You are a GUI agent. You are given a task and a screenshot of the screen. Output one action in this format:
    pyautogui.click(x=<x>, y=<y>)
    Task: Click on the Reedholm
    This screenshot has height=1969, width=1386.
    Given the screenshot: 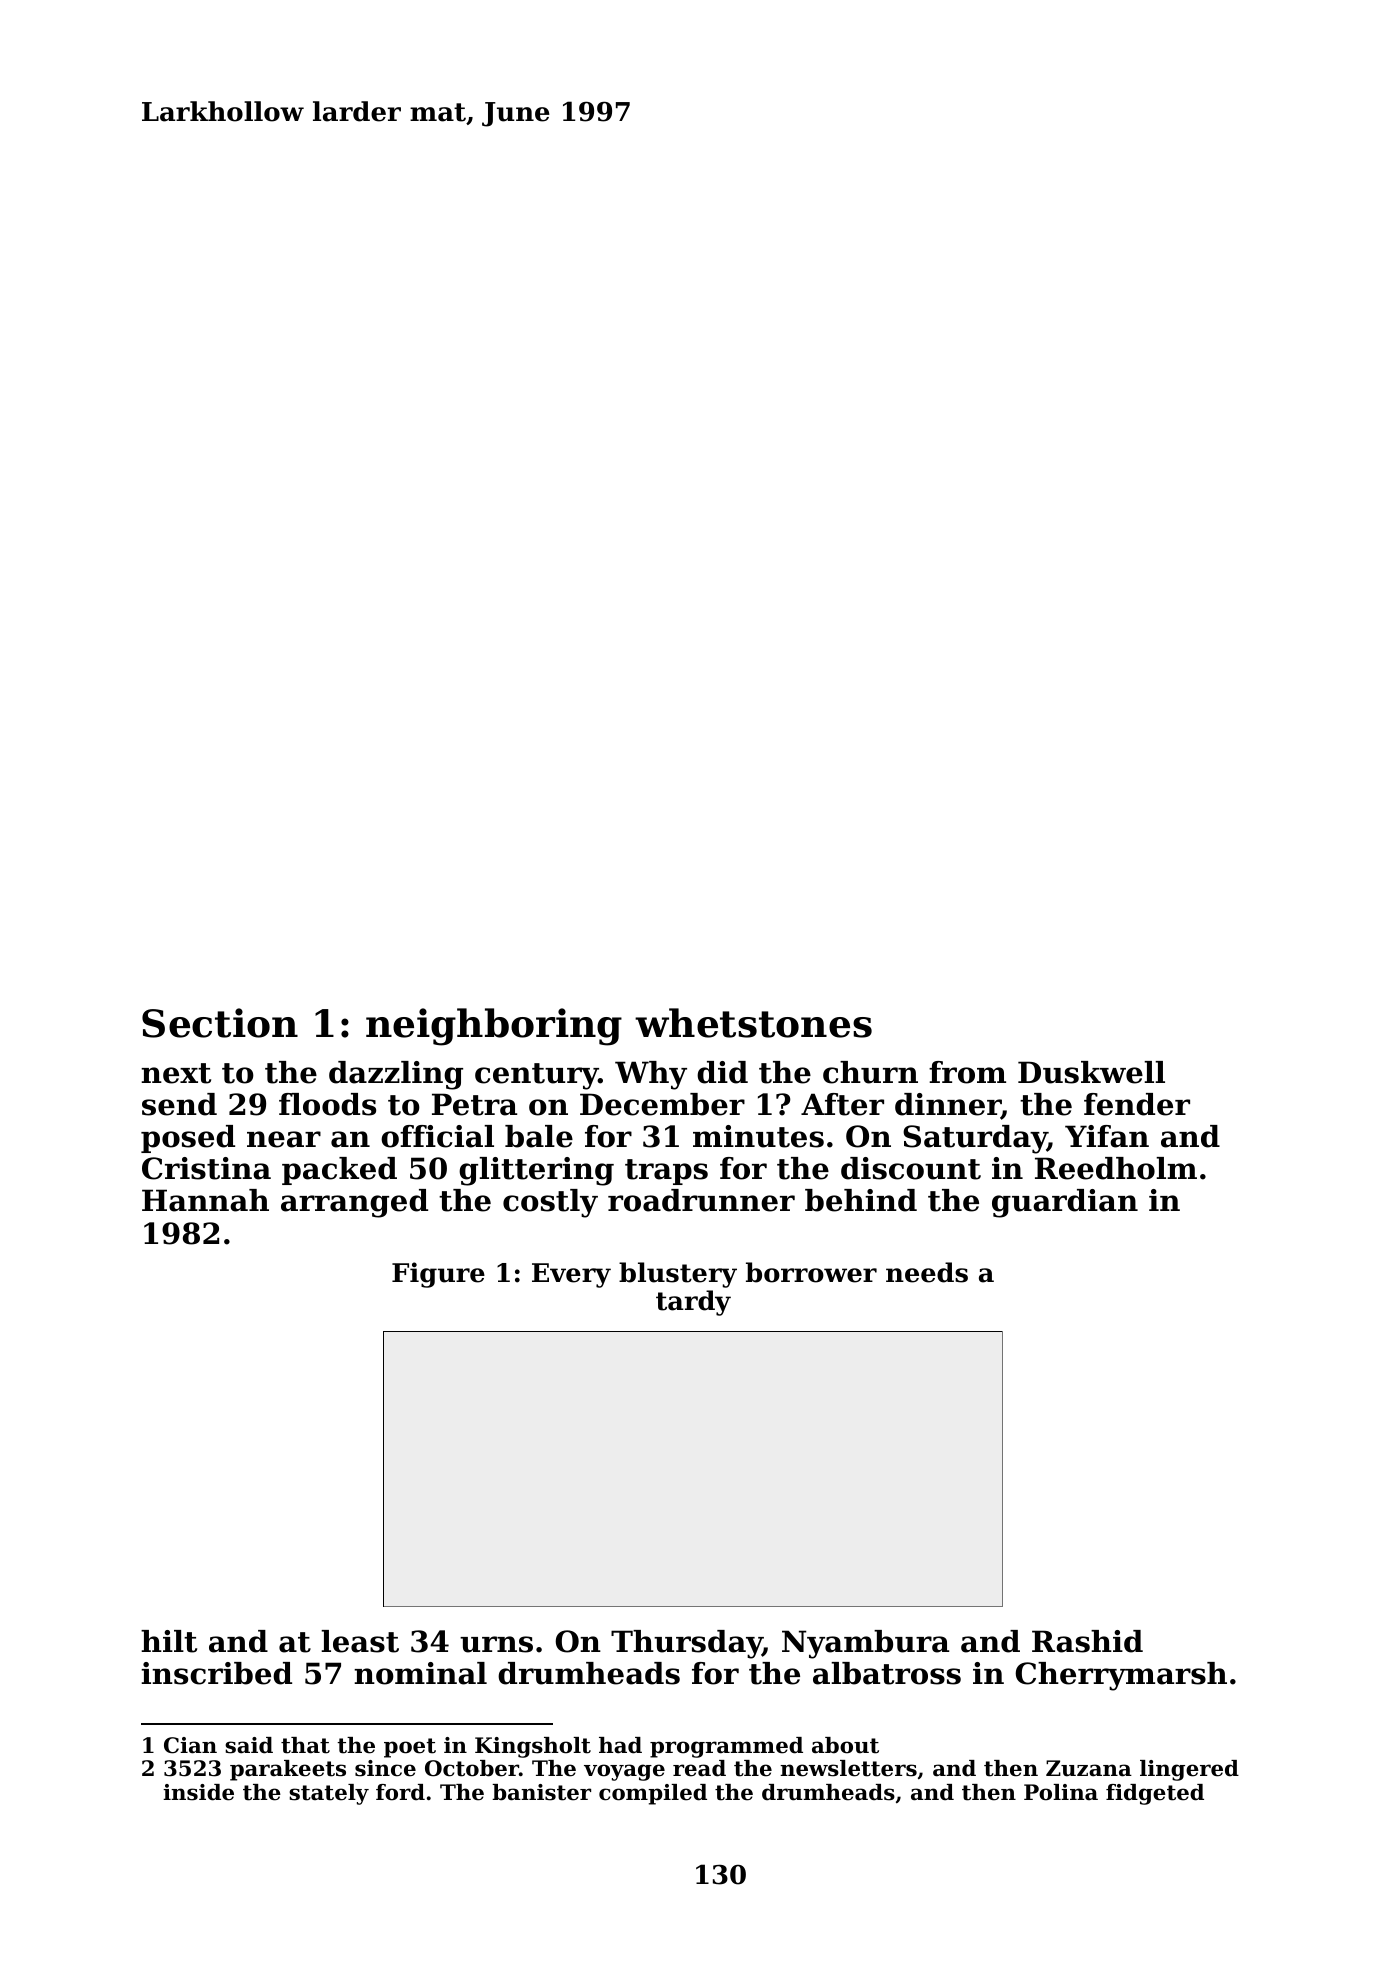 What is the action you would take?
    pyautogui.click(x=1116, y=1168)
